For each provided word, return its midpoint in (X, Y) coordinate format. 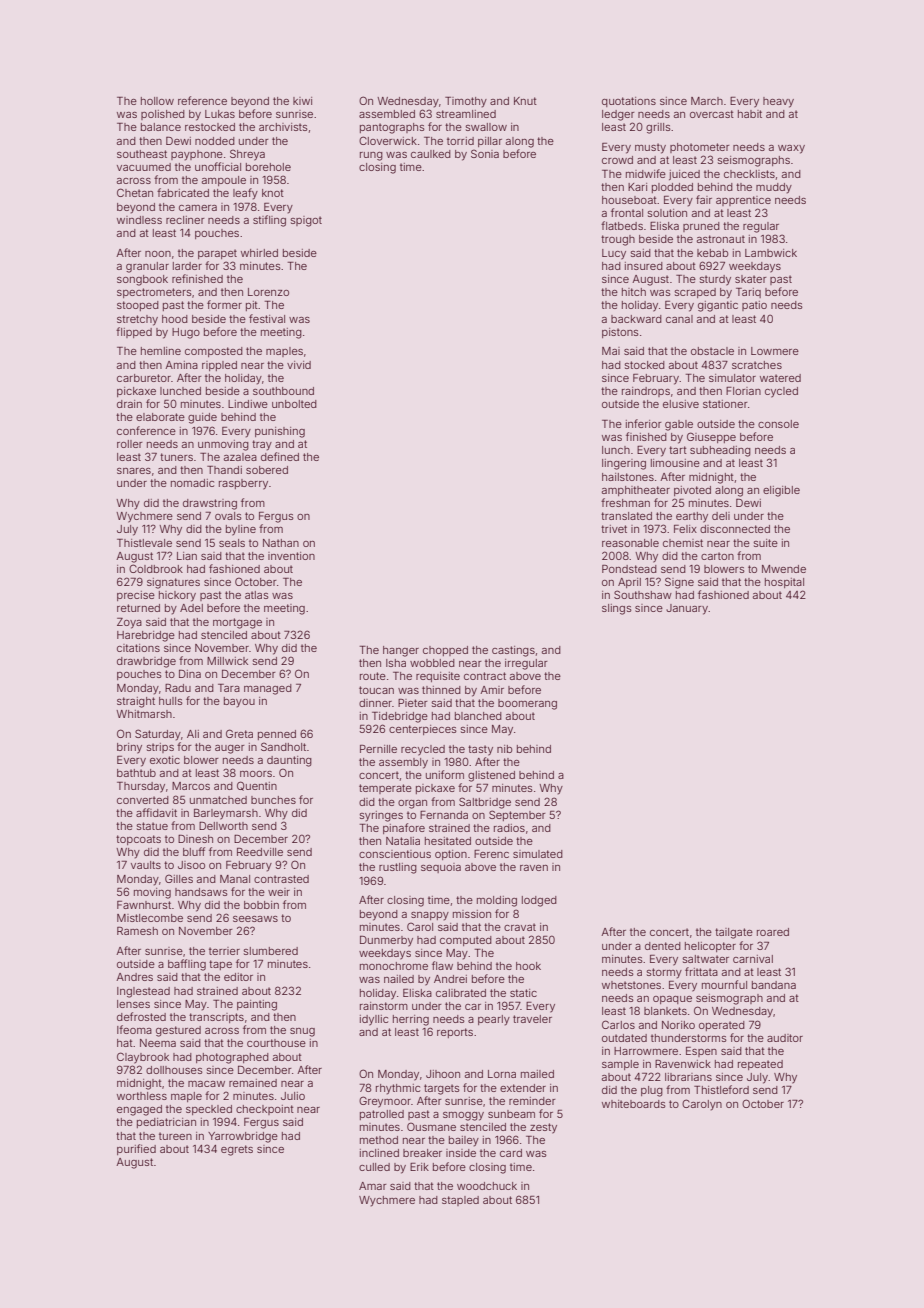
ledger (618, 115)
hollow (157, 101)
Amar (372, 1186)
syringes (381, 816)
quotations (629, 102)
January (687, 609)
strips (160, 748)
